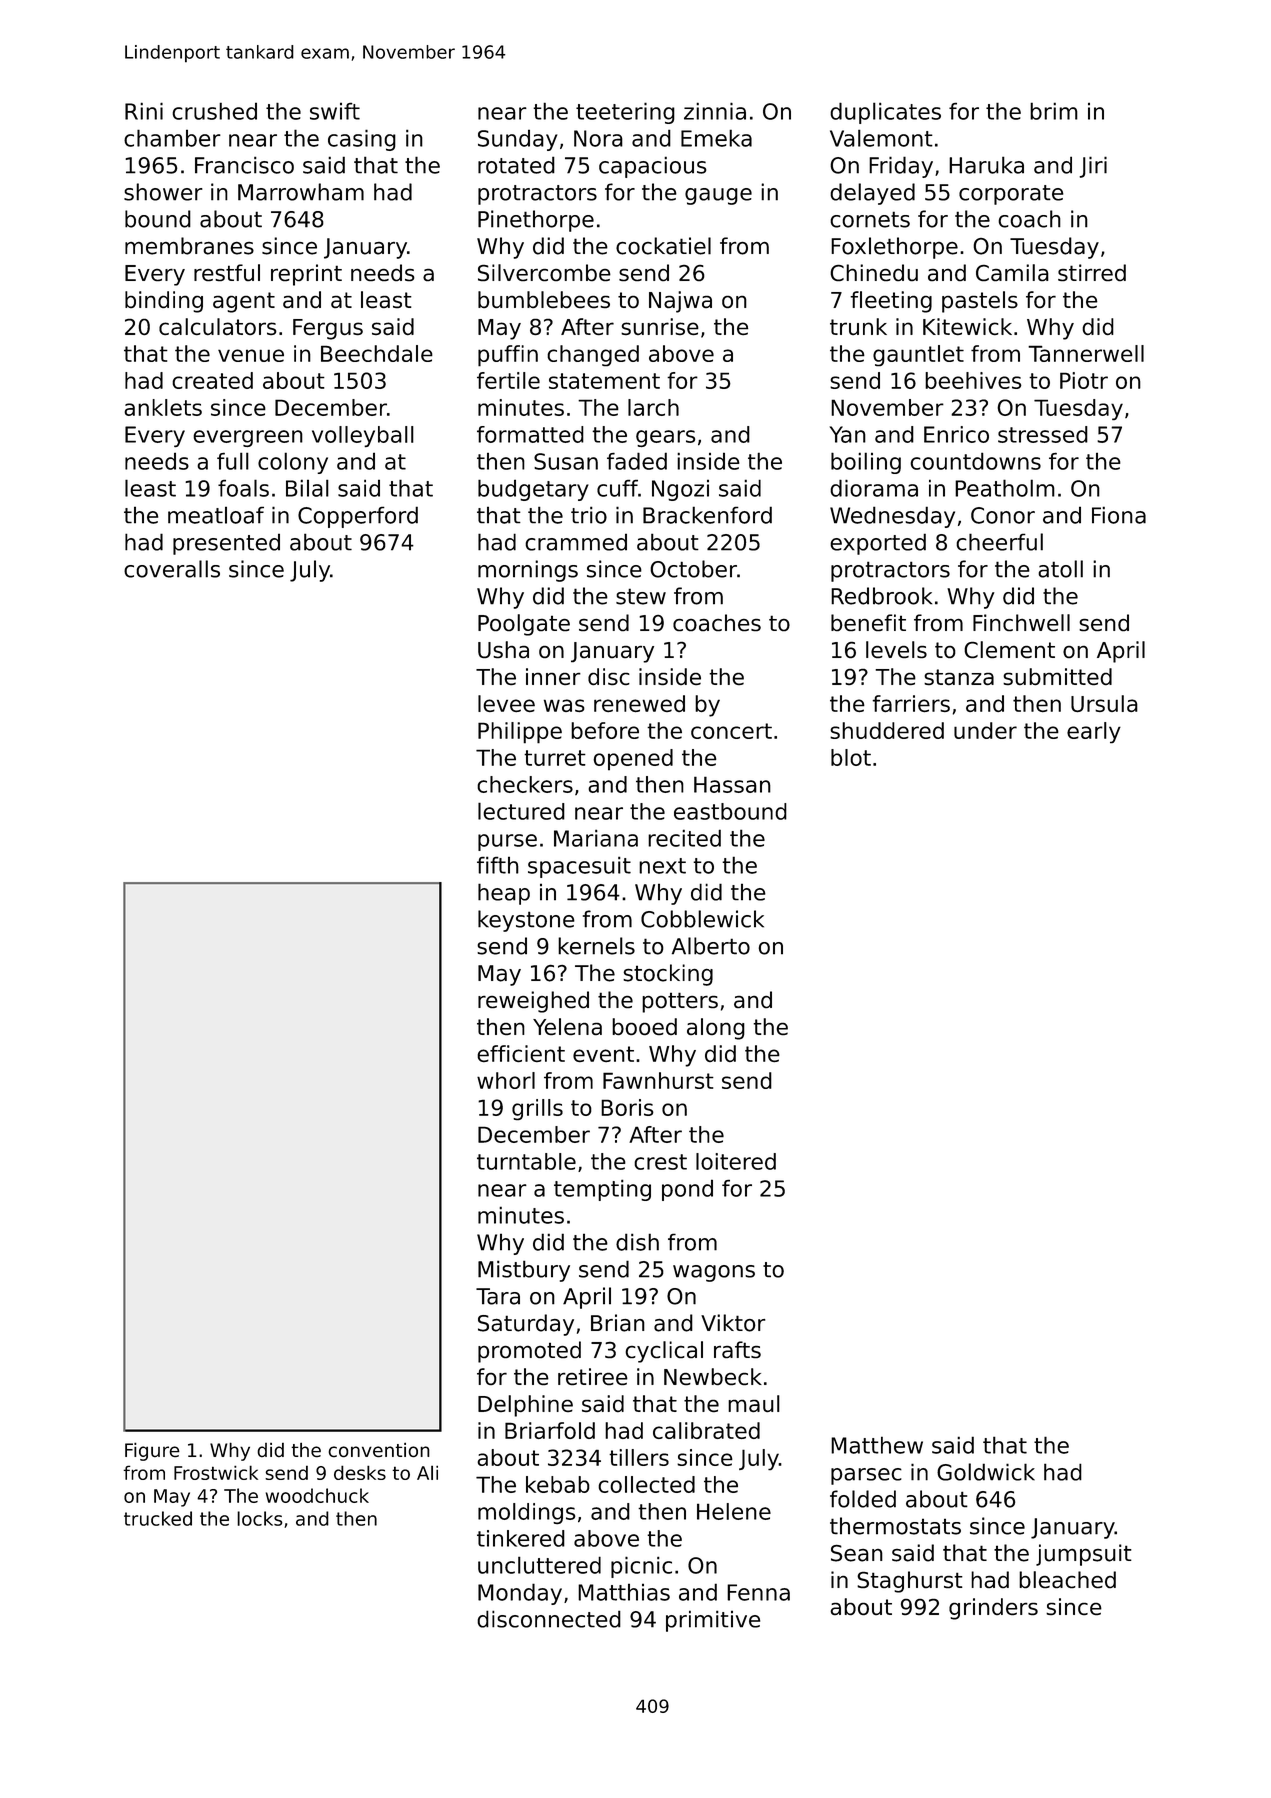  I want to click on evergreen, so click(248, 438).
